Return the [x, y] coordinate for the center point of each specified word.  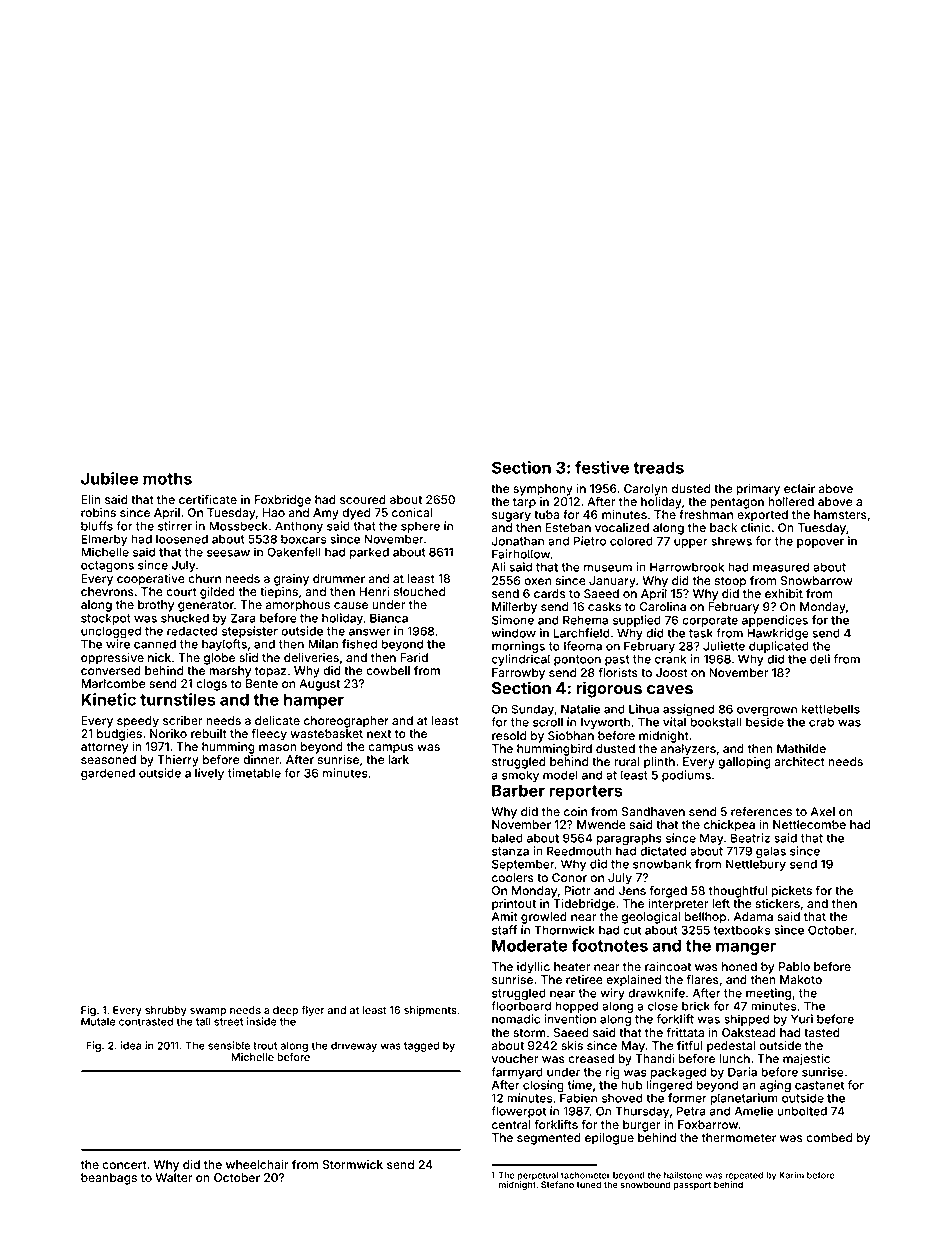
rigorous [609, 689]
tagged [421, 1046]
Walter [174, 1177]
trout [265, 1046]
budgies [119, 735]
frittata [685, 1032]
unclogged [111, 632]
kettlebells [831, 709]
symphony [543, 490]
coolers [513, 877]
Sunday [532, 710]
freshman [706, 514]
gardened [108, 774]
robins [98, 512]
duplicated [779, 647]
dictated [663, 851]
